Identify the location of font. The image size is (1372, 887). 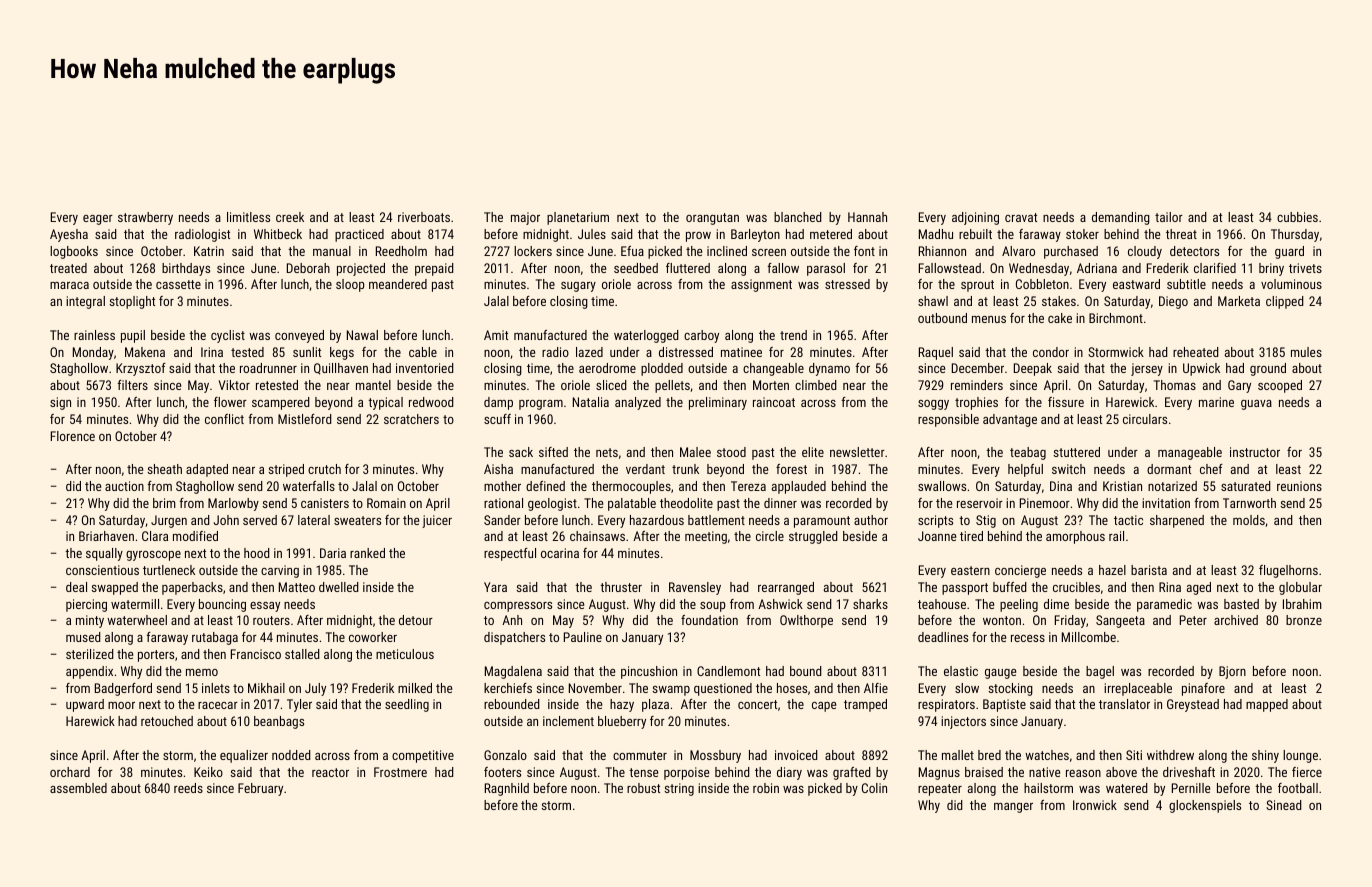
(864, 251).
